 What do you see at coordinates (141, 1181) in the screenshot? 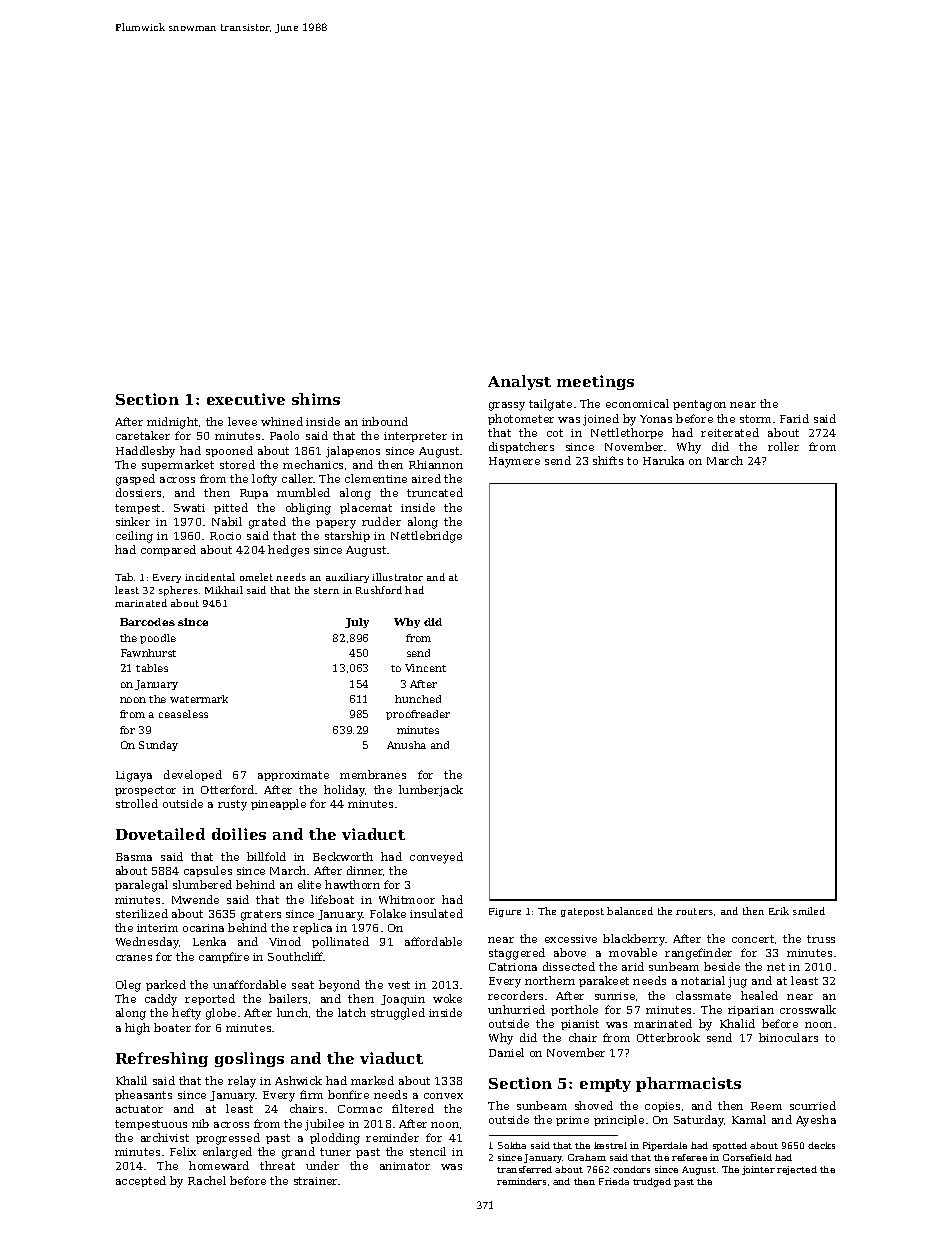
I see `accepted` at bounding box center [141, 1181].
